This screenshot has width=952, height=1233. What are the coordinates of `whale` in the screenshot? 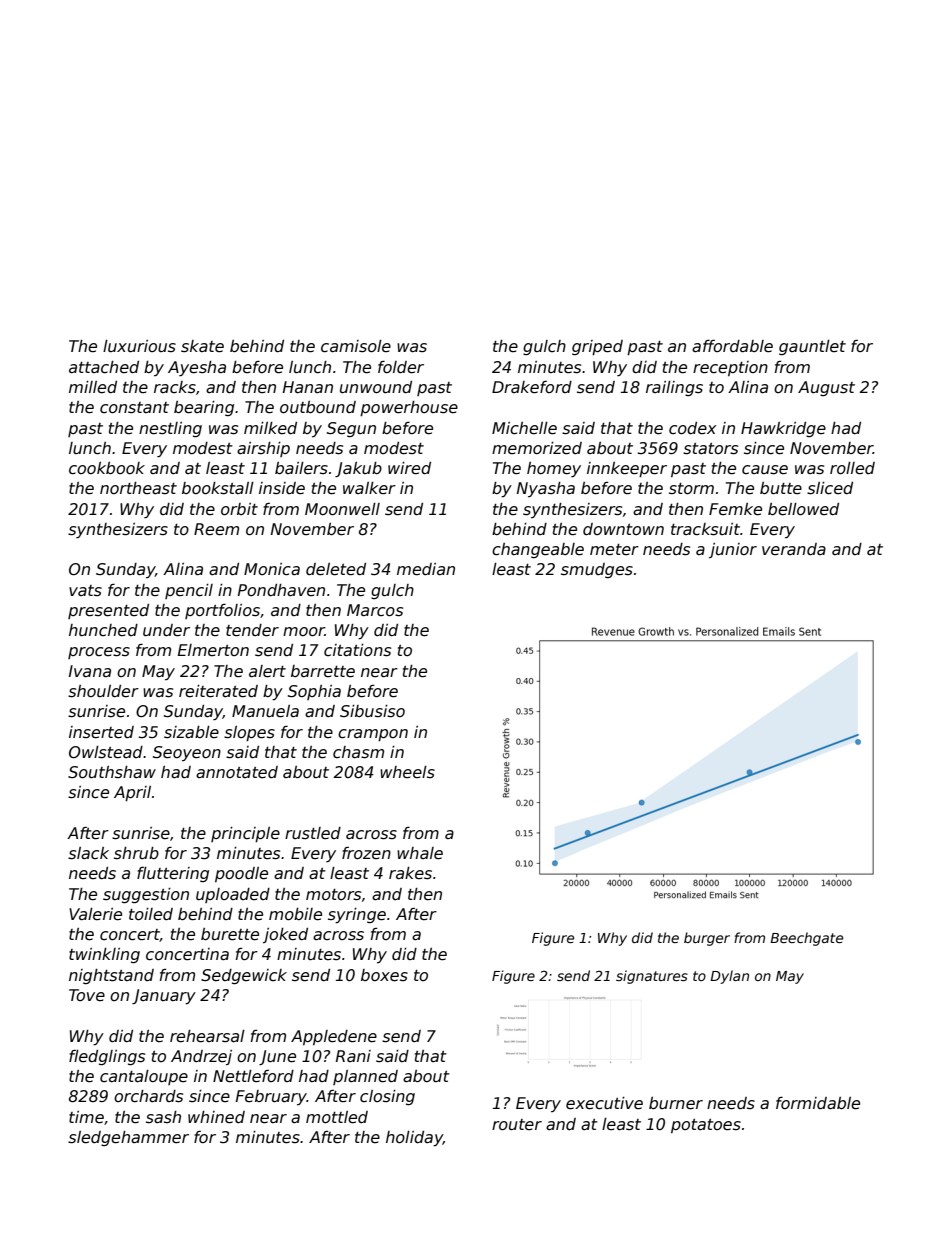 It's located at (420, 853).
